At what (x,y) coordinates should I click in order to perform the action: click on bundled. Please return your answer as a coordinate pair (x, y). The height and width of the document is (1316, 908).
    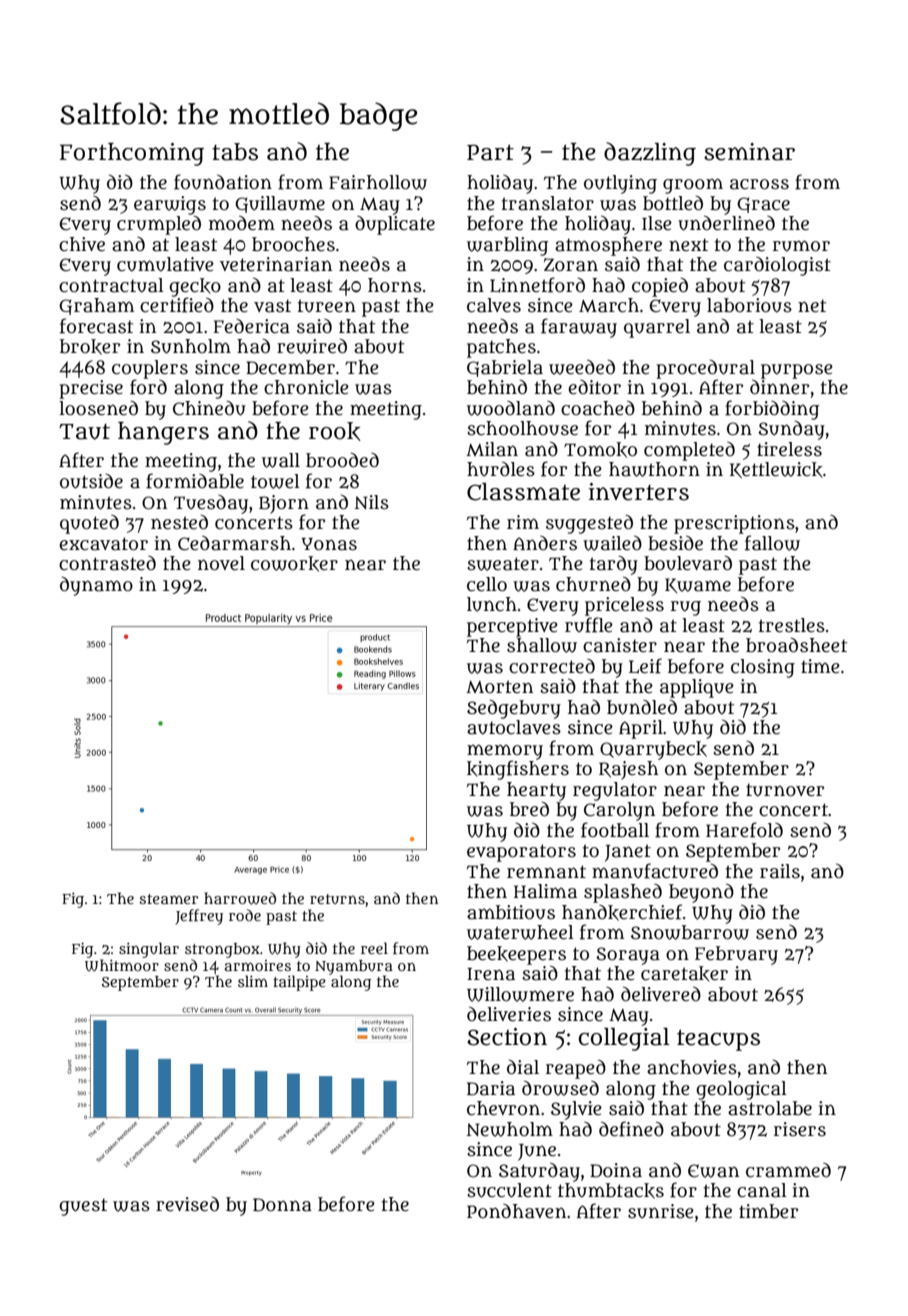
    Looking at the image, I should click on (642, 707).
